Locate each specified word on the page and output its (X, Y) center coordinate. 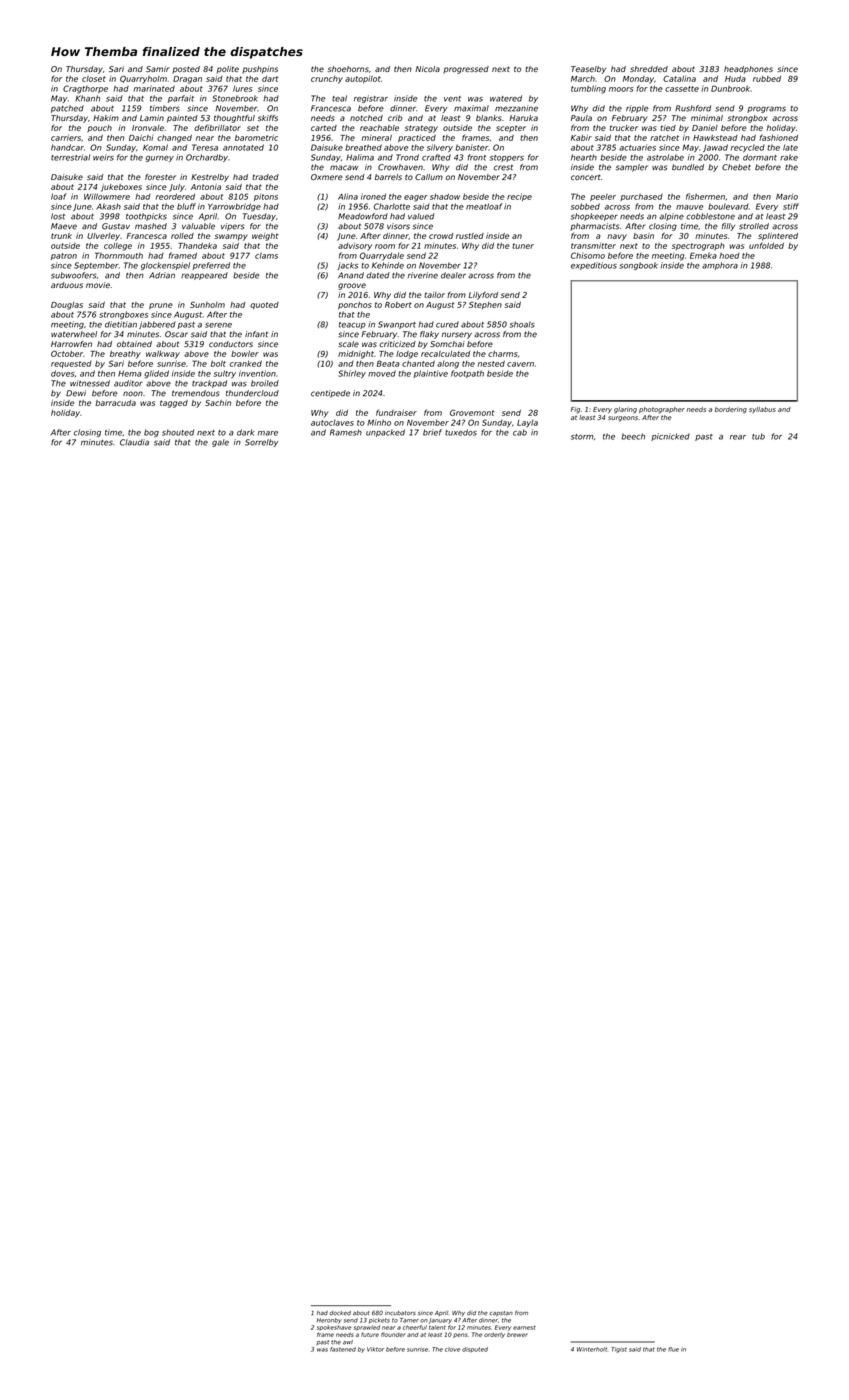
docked (340, 1313)
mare (268, 433)
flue (673, 1349)
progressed (466, 70)
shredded (649, 69)
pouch (99, 128)
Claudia (134, 442)
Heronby (329, 1321)
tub (758, 436)
